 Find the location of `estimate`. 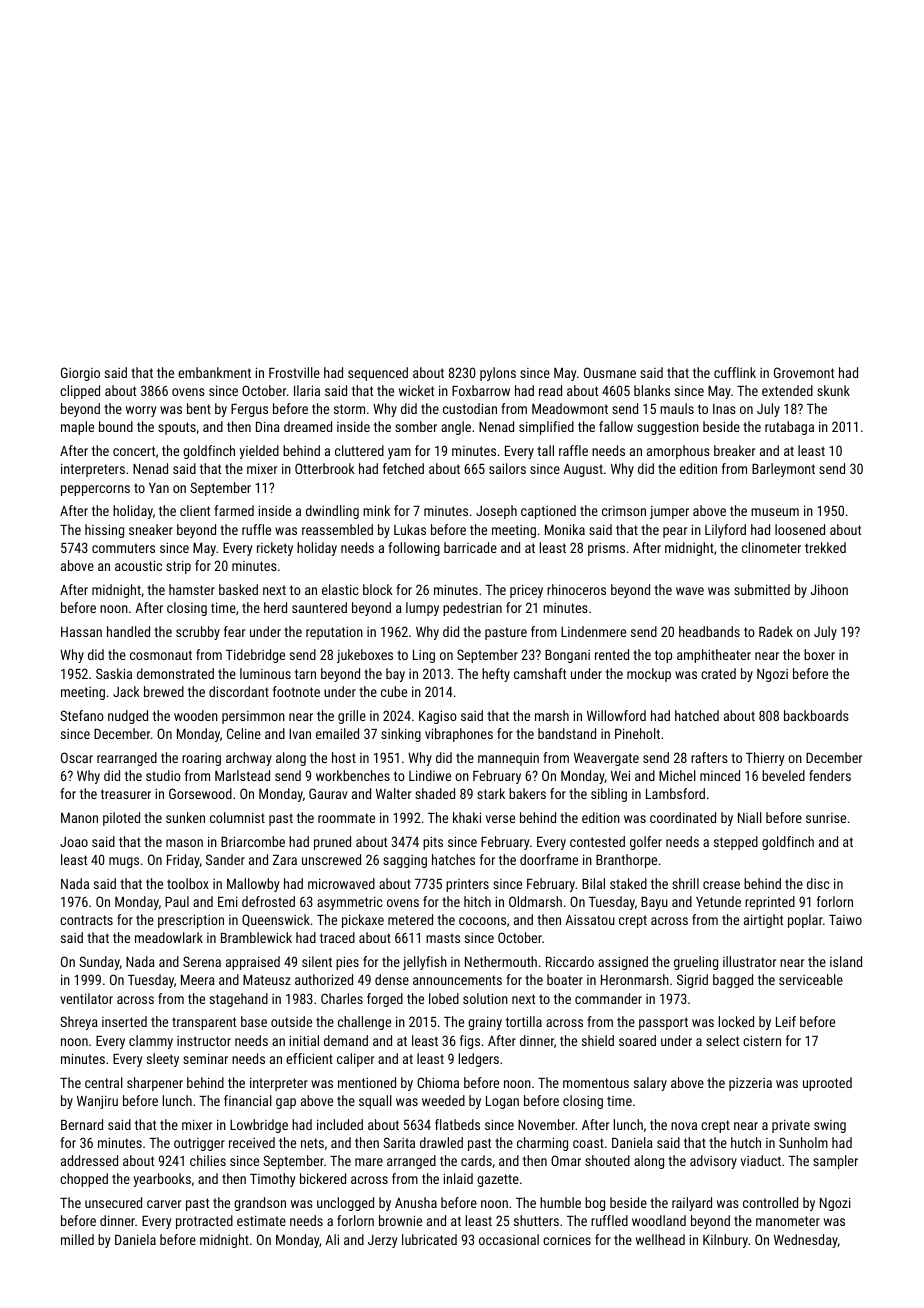

estimate is located at coordinates (261, 1220).
